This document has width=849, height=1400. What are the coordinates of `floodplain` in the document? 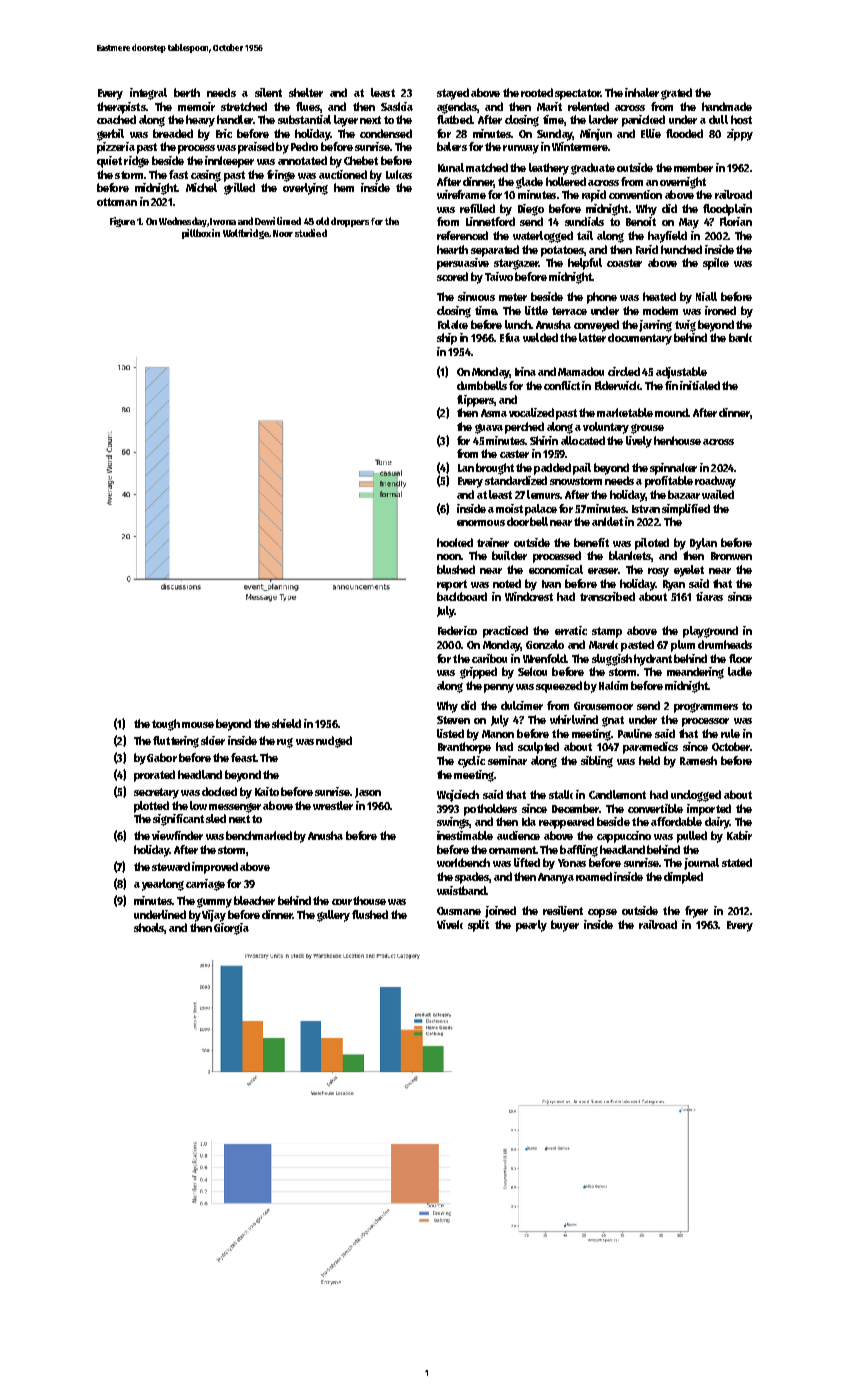 It's located at (727, 210).
